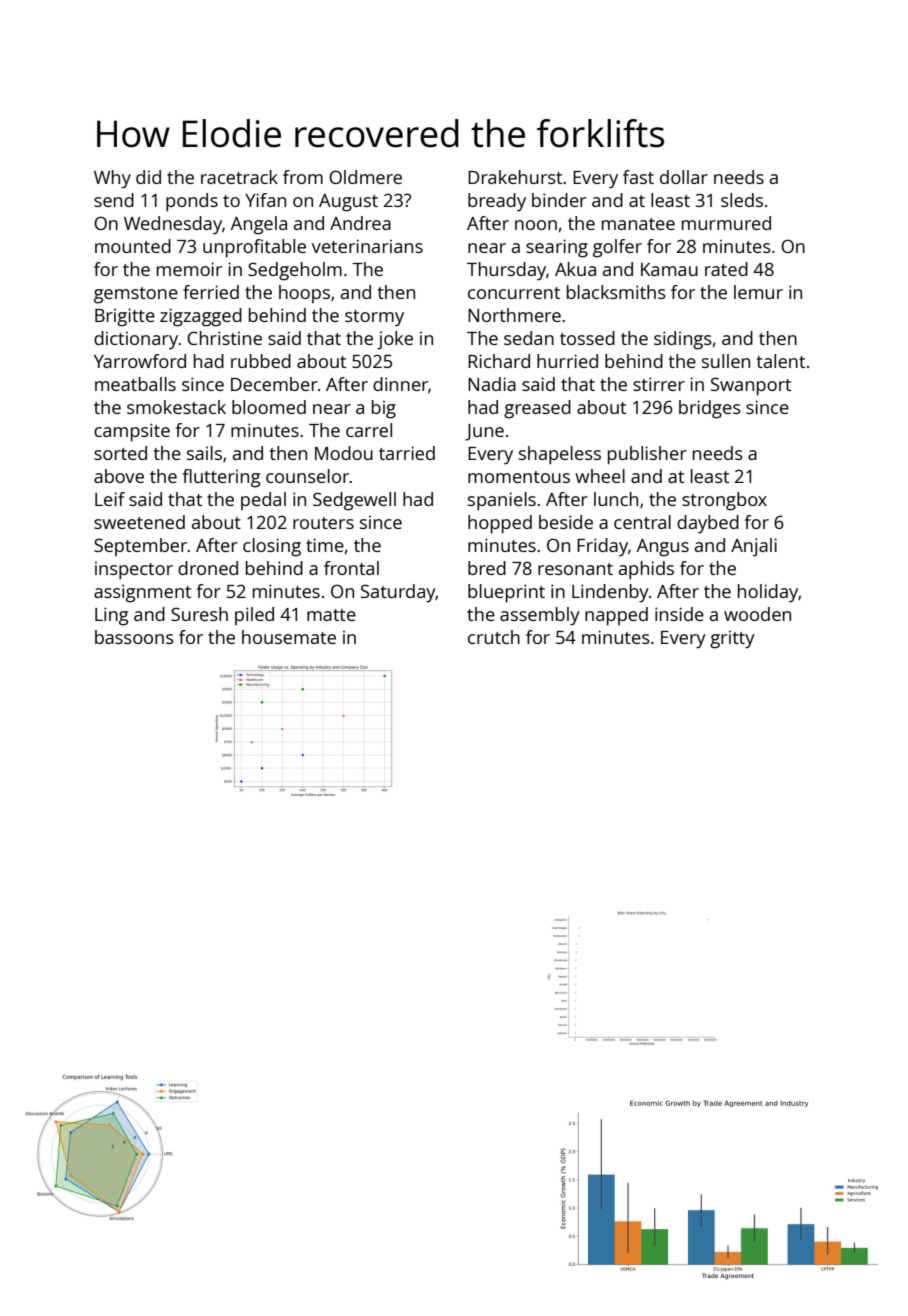 The height and width of the image is (1316, 908). What do you see at coordinates (323, 523) in the image?
I see `routers` at bounding box center [323, 523].
